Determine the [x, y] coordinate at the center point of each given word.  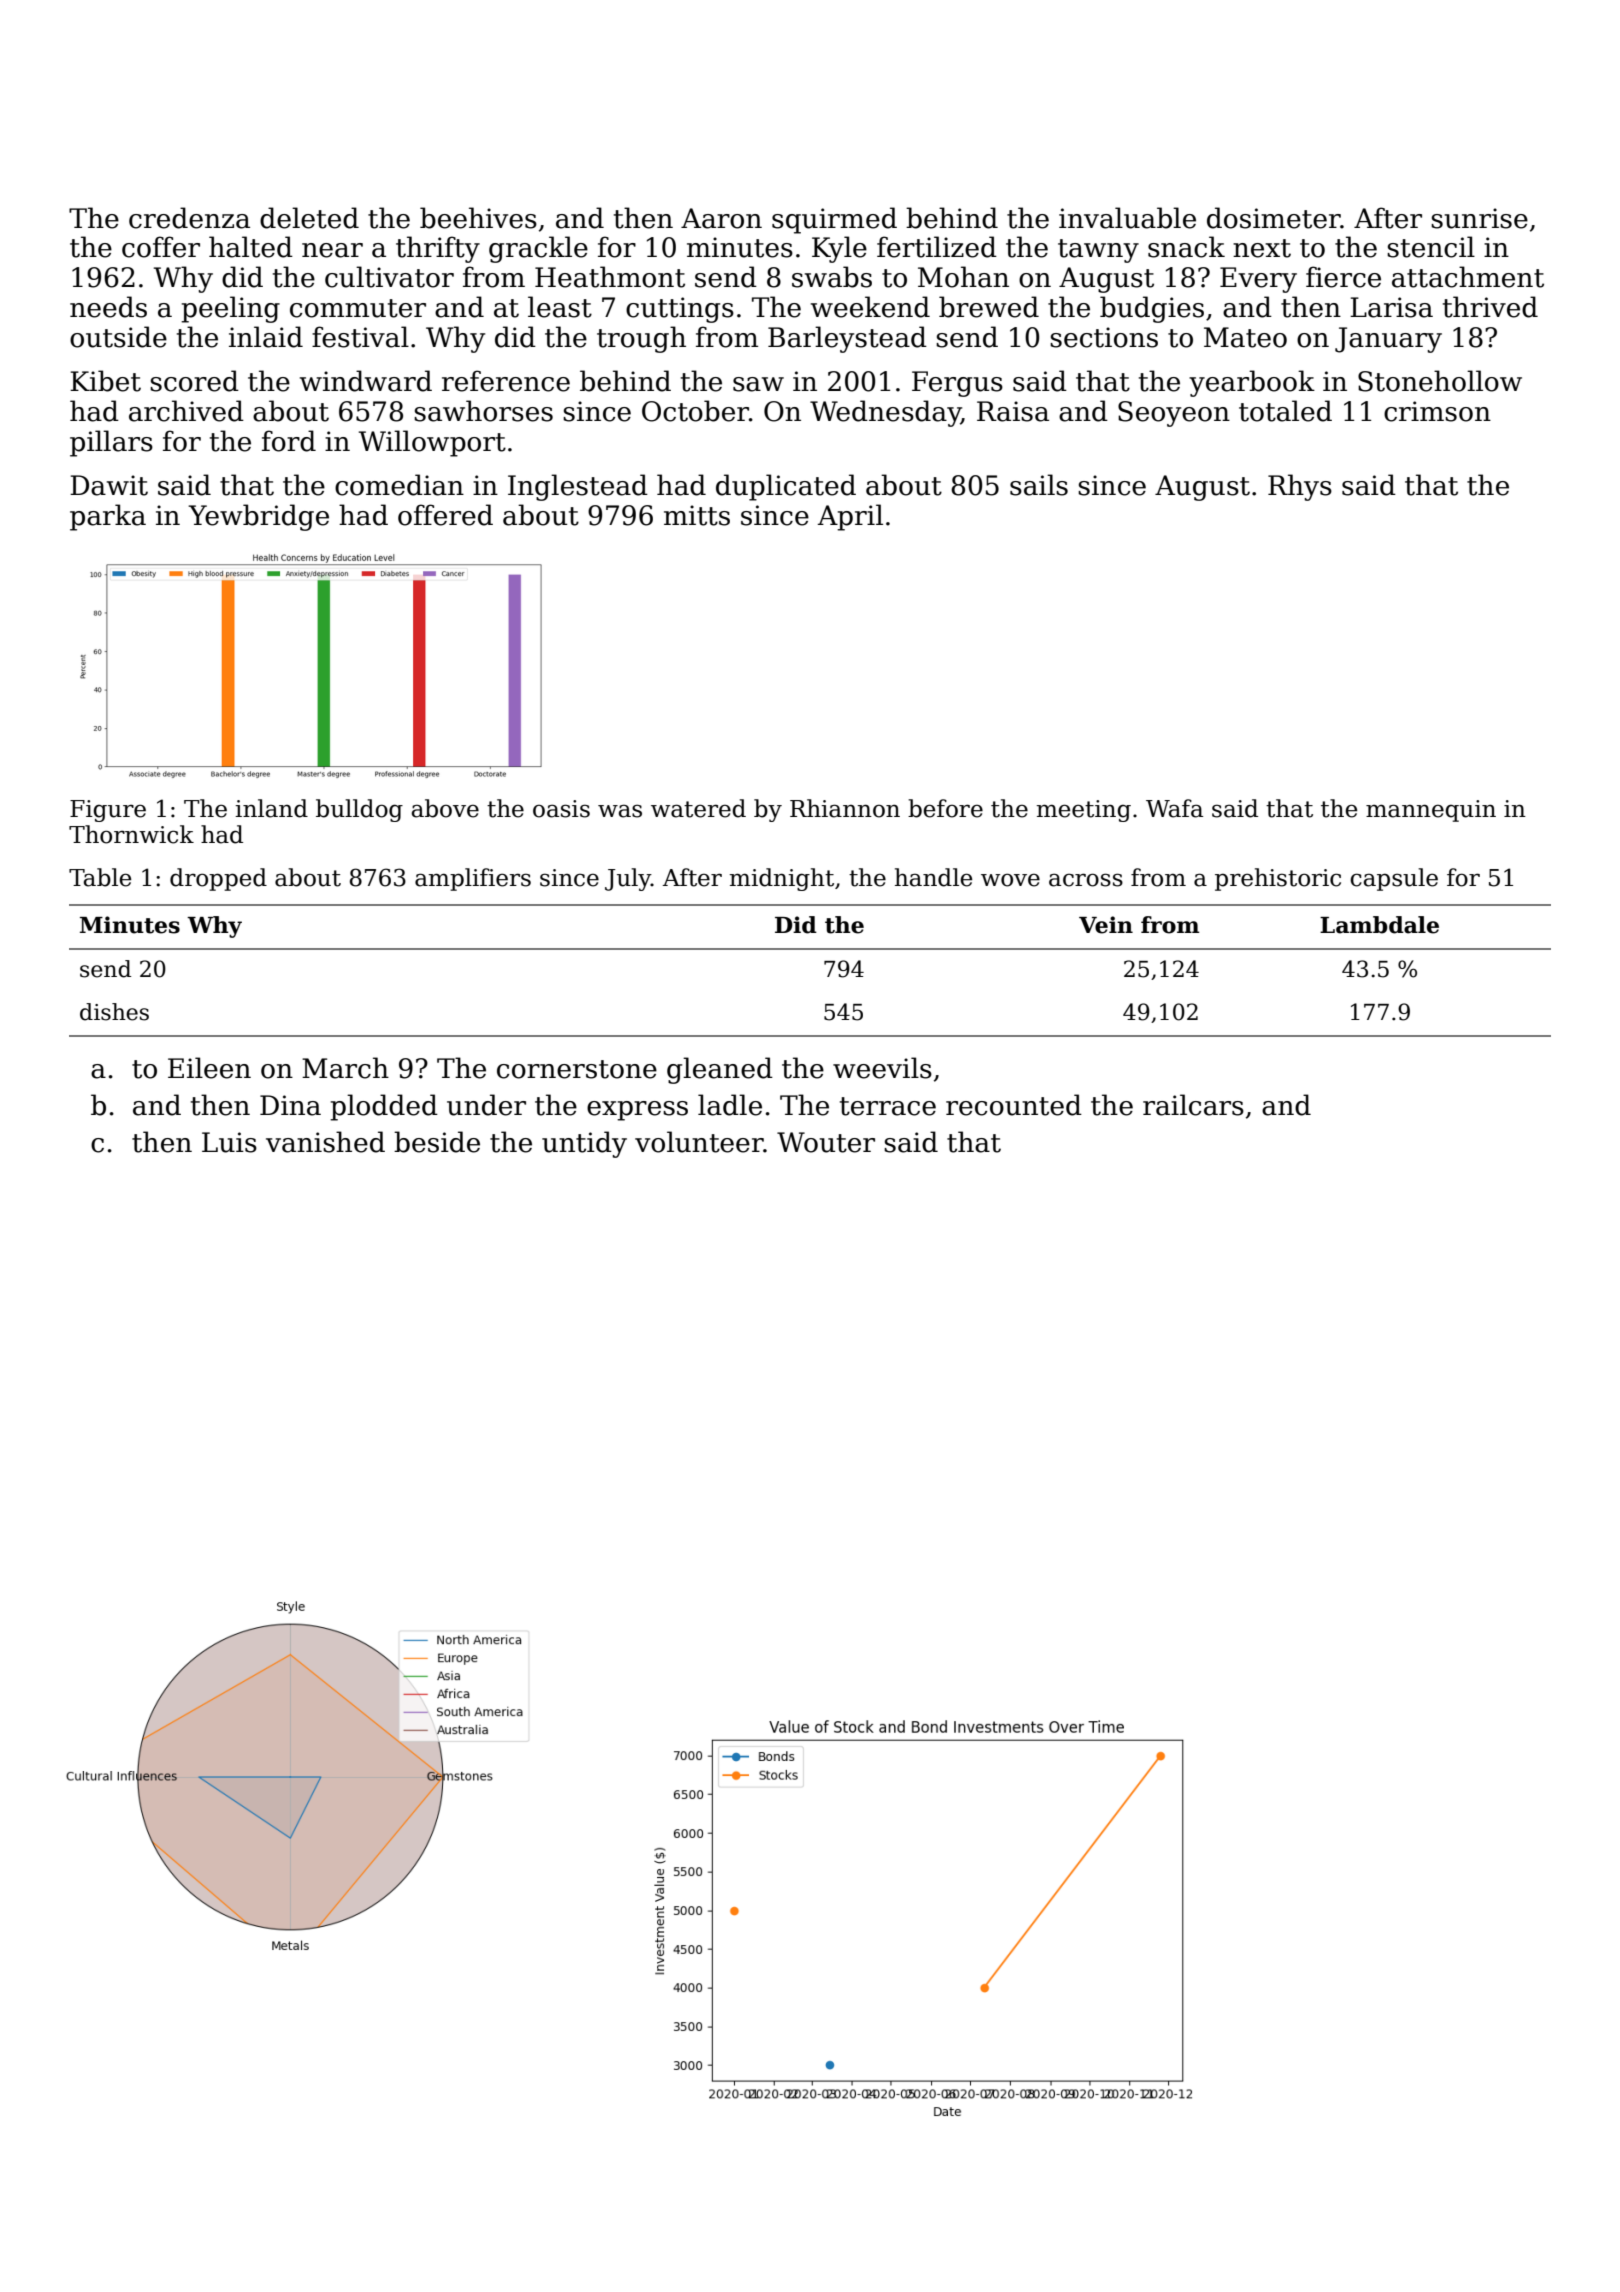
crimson [1437, 411]
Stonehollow [1440, 381]
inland [271, 808]
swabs [832, 277]
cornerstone [577, 1069]
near [332, 250]
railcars [1193, 1105]
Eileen [209, 1068]
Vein [1106, 925]
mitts [697, 515]
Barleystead [847, 339]
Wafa [1174, 808]
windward [366, 381]
